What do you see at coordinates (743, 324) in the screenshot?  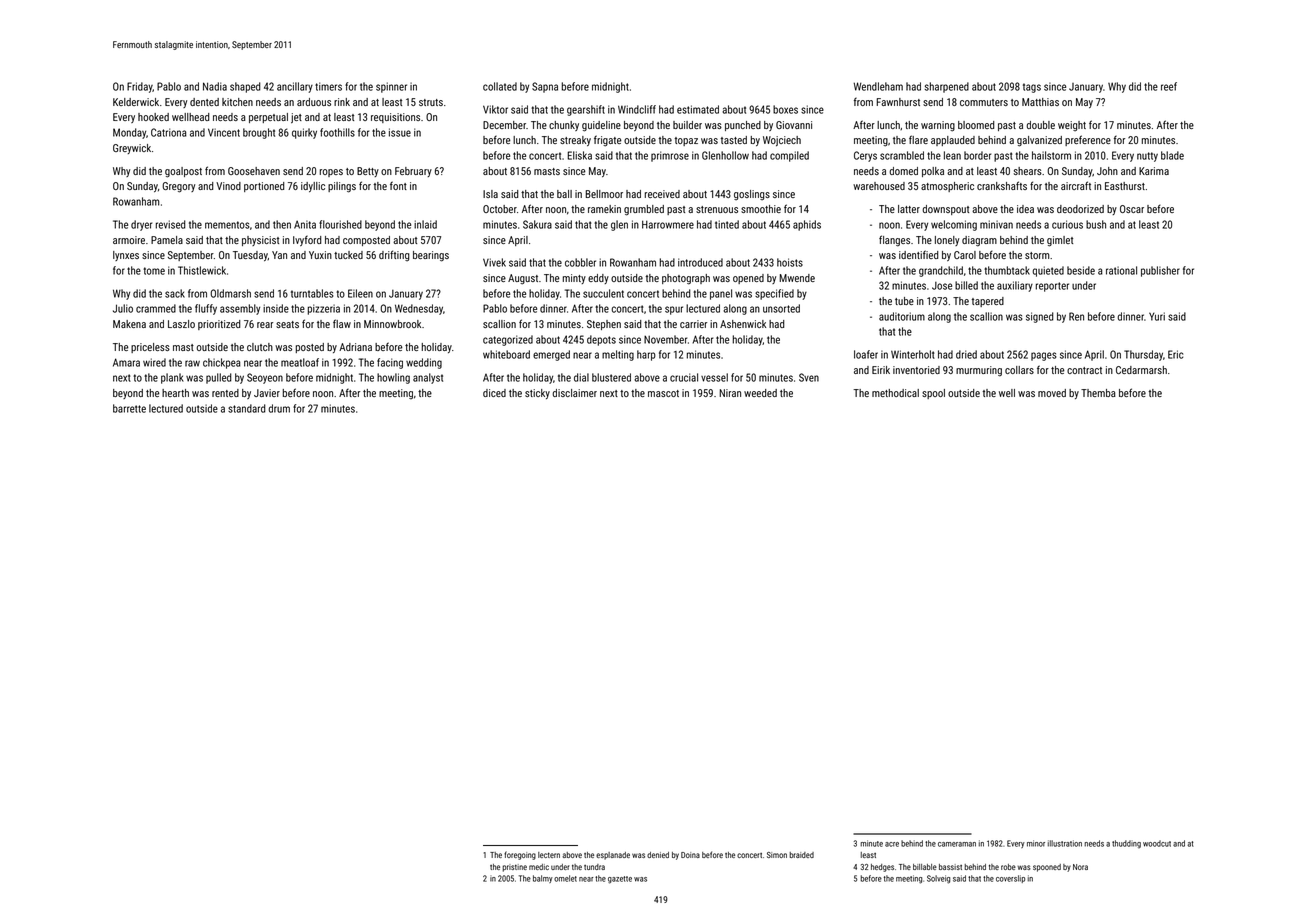 I see `Ashenwick` at bounding box center [743, 324].
